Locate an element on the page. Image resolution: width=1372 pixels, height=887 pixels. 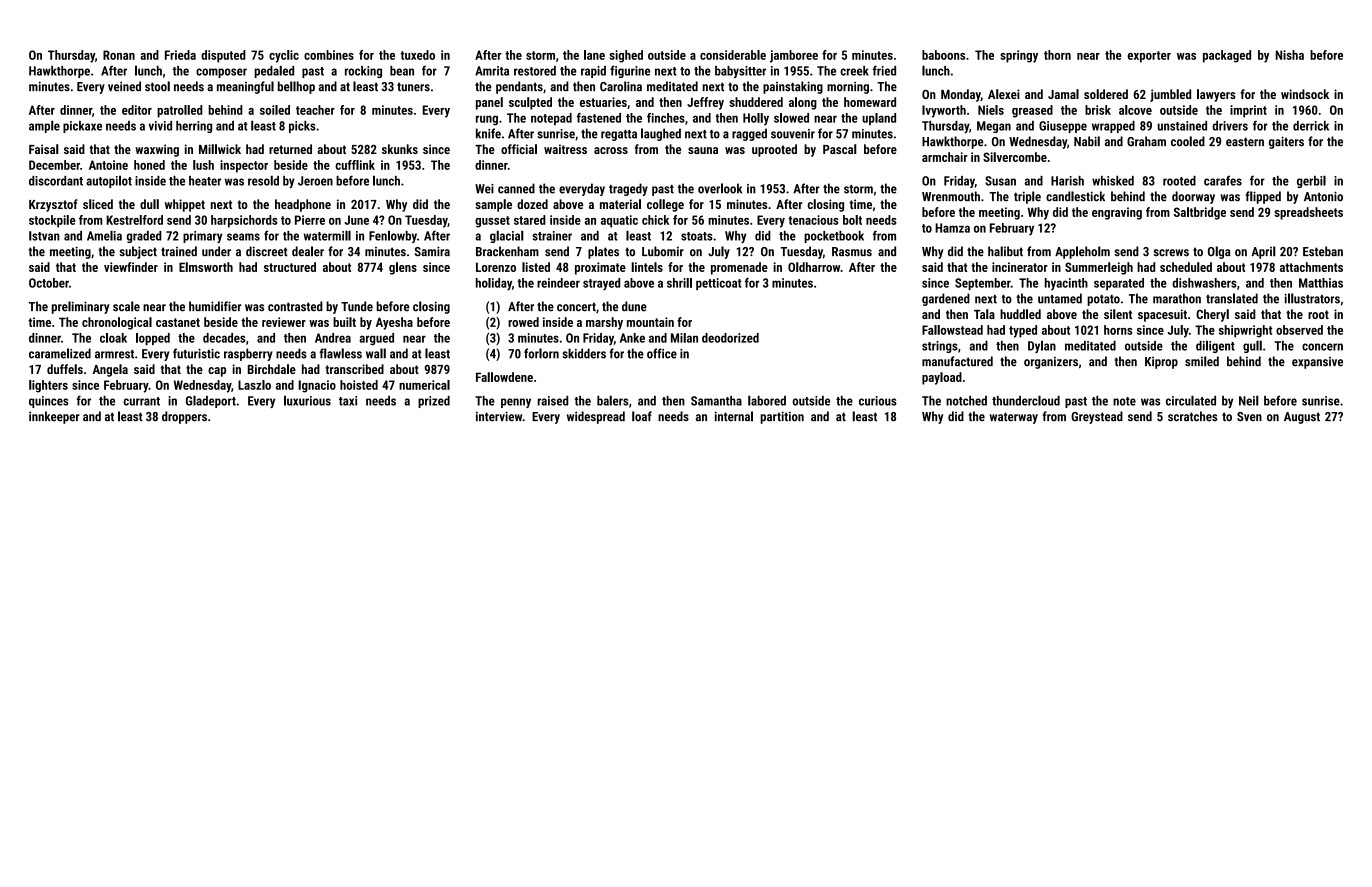
considerable is located at coordinates (733, 55).
